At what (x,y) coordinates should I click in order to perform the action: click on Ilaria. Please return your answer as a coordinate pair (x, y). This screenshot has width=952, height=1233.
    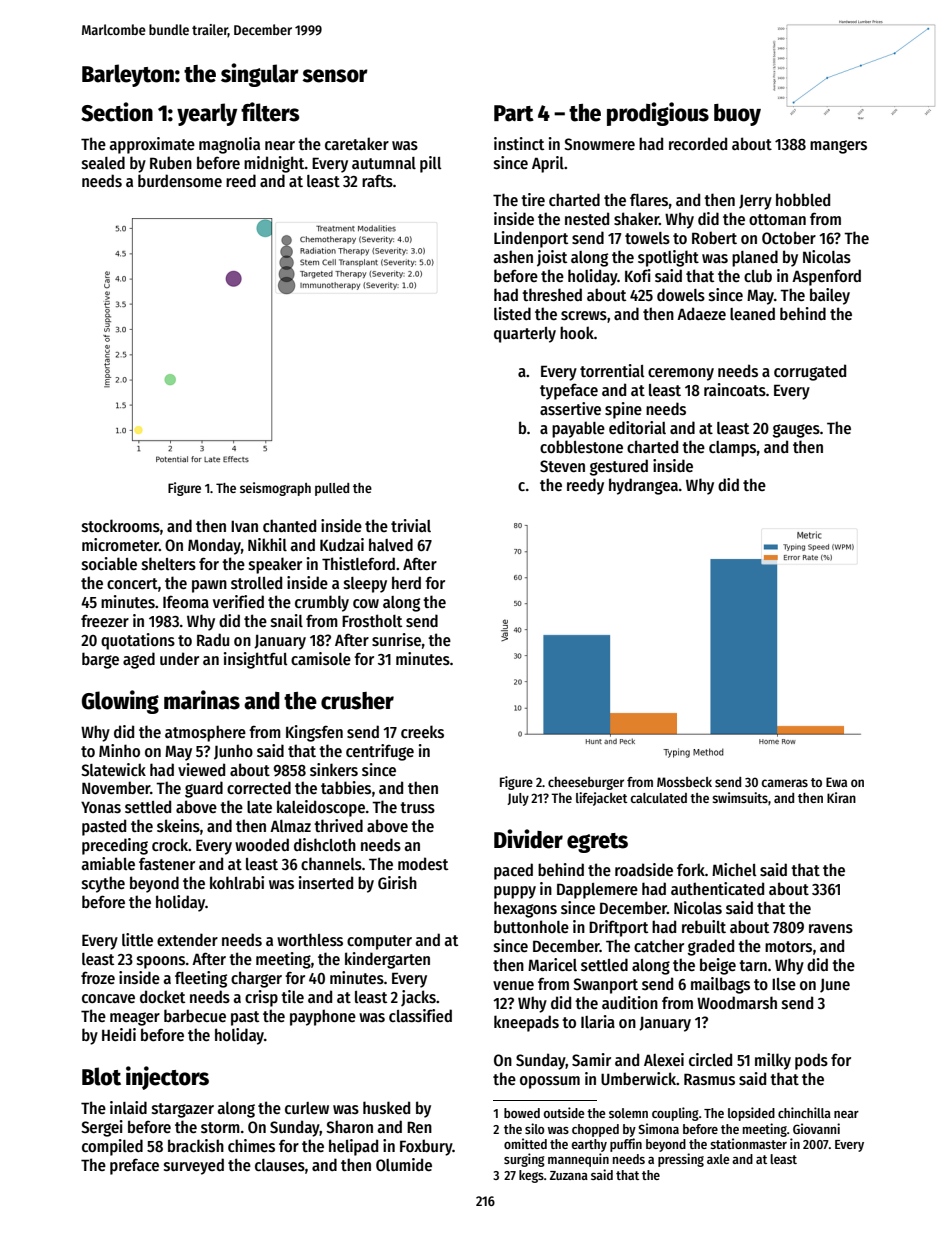
    Looking at the image, I should click on (598, 1021).
